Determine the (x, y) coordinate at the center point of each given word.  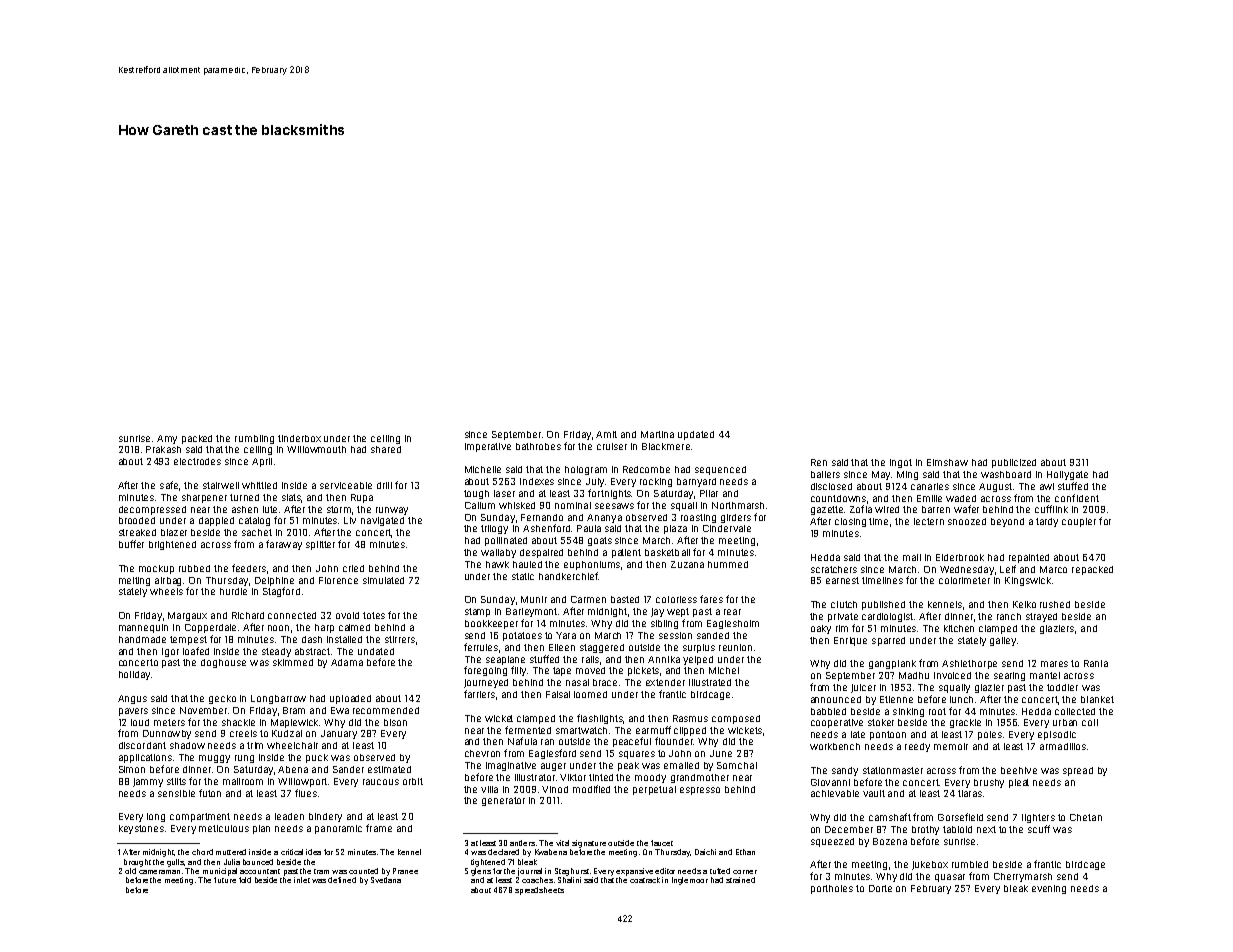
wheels (166, 591)
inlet (302, 880)
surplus (699, 648)
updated (696, 435)
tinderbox (299, 438)
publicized (1014, 463)
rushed (1055, 604)
